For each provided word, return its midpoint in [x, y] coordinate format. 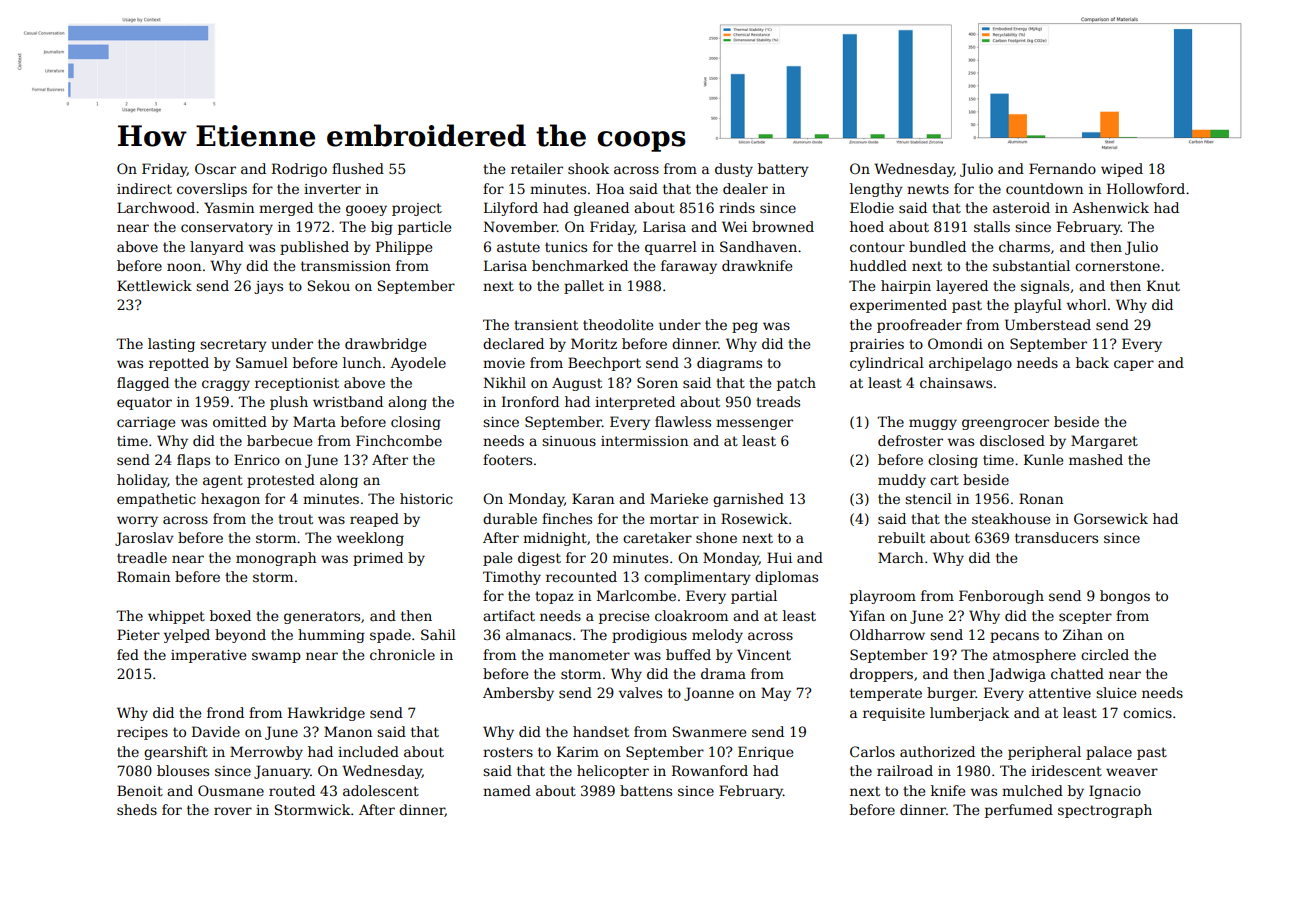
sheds [137, 809]
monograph [276, 559]
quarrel [671, 248]
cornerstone [1117, 266]
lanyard [217, 248]
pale [497, 559]
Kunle [1043, 459]
